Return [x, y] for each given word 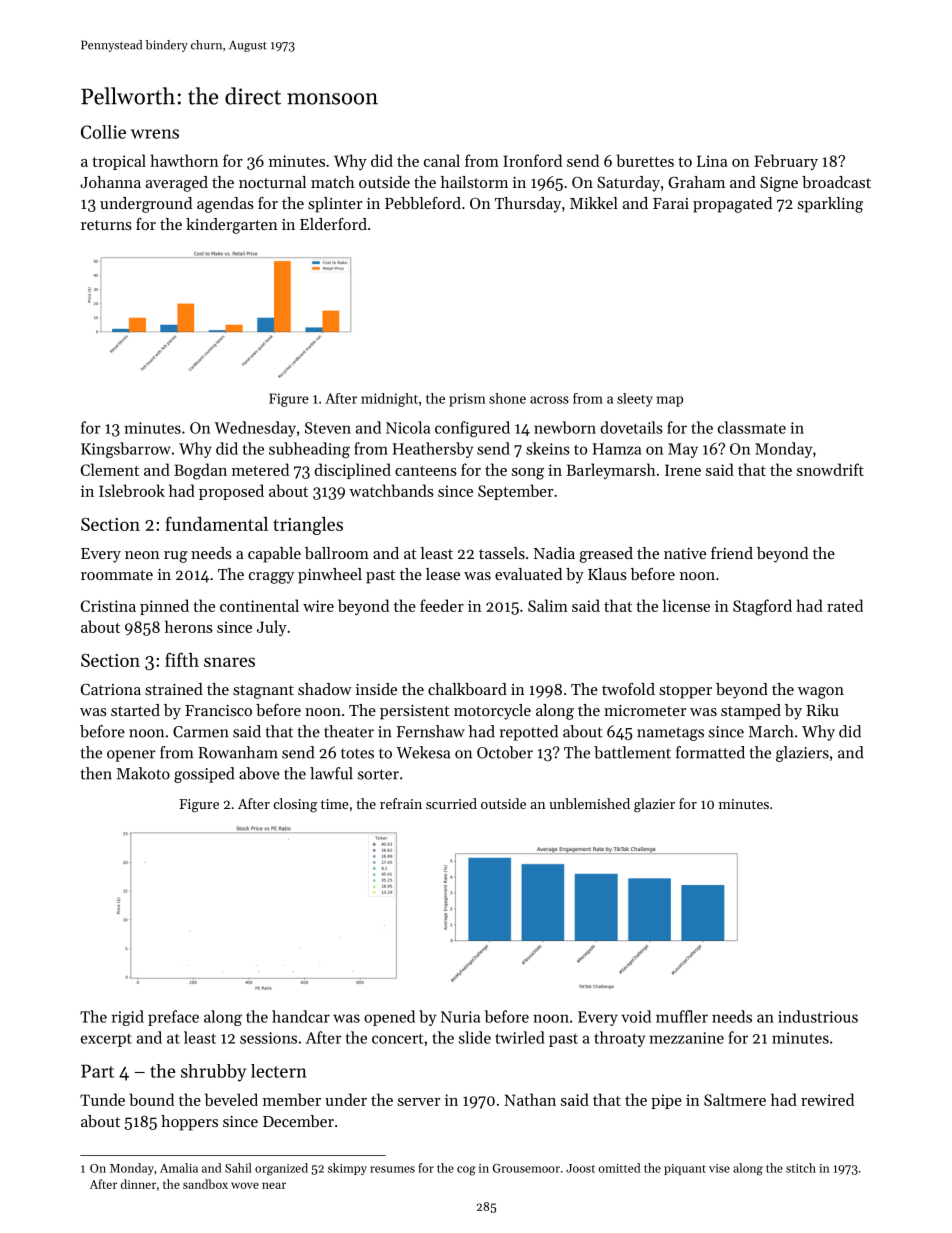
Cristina [108, 606]
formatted [710, 752]
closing [295, 805]
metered [260, 469]
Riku [822, 710]
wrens [155, 134]
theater [349, 731]
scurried [451, 803]
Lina [712, 161]
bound [151, 1099]
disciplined [353, 471]
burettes [645, 160]
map [670, 401]
